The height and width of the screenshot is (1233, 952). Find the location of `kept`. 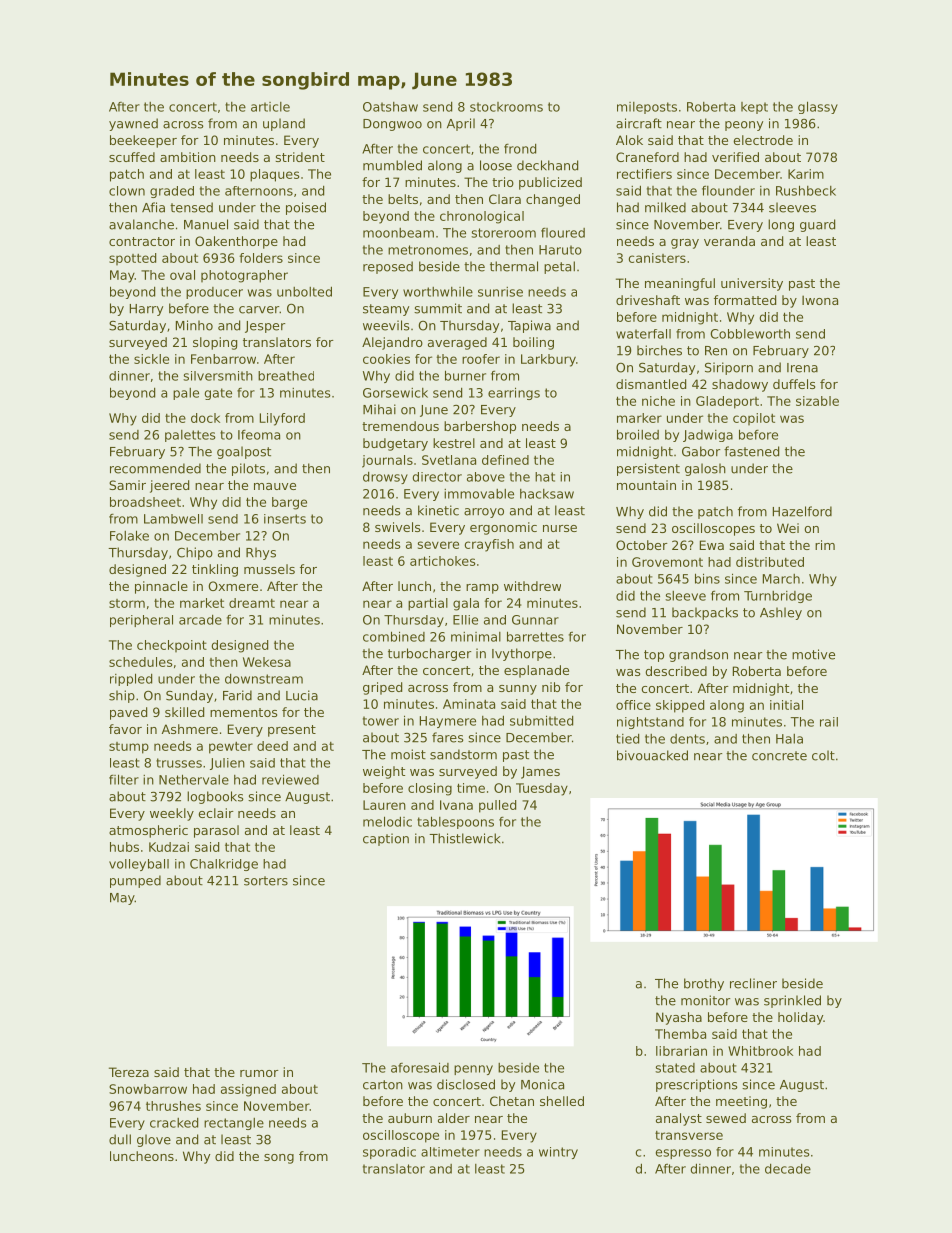

kept is located at coordinates (754, 108).
